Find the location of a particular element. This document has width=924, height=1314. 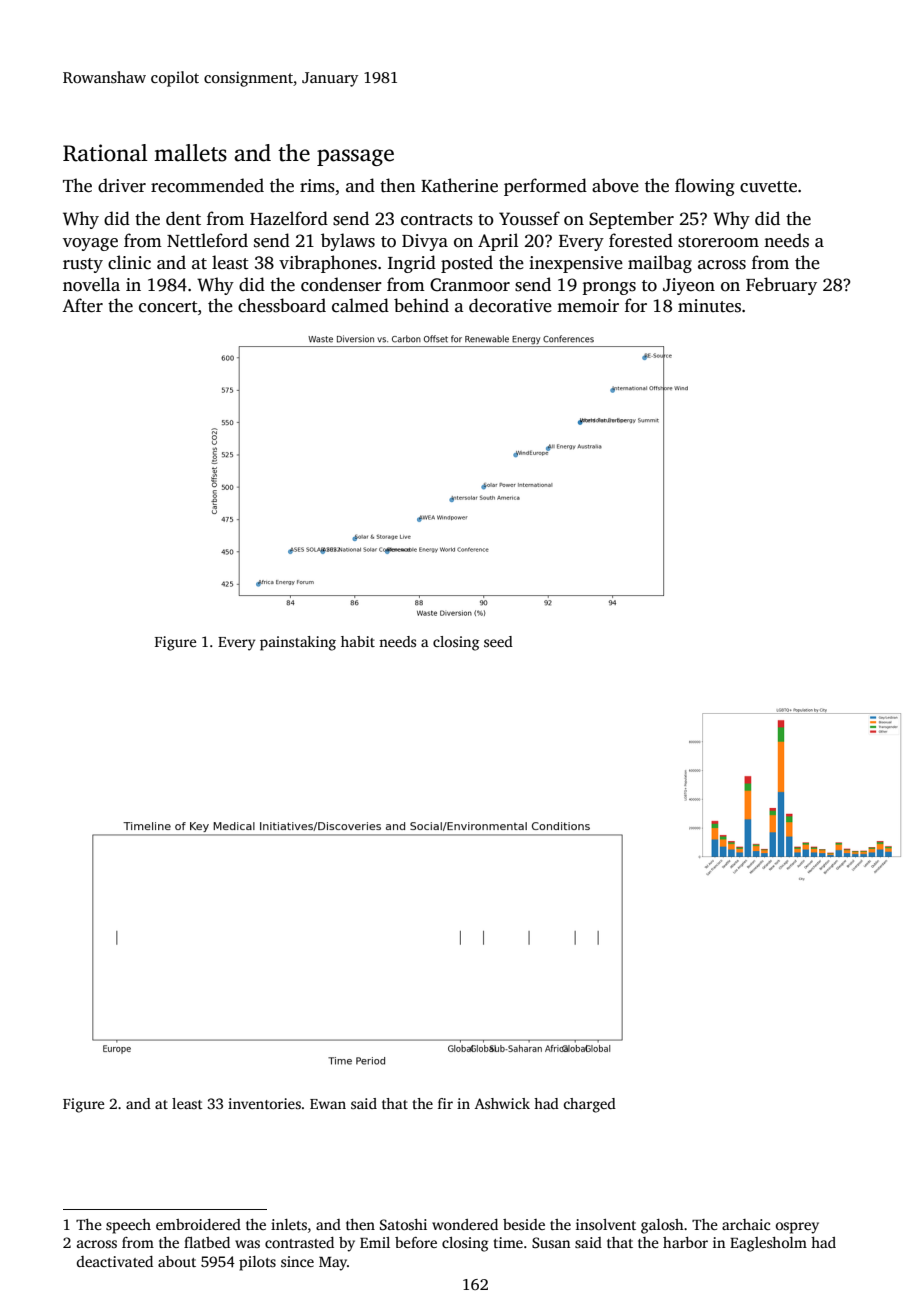

harbor is located at coordinates (685, 1242).
